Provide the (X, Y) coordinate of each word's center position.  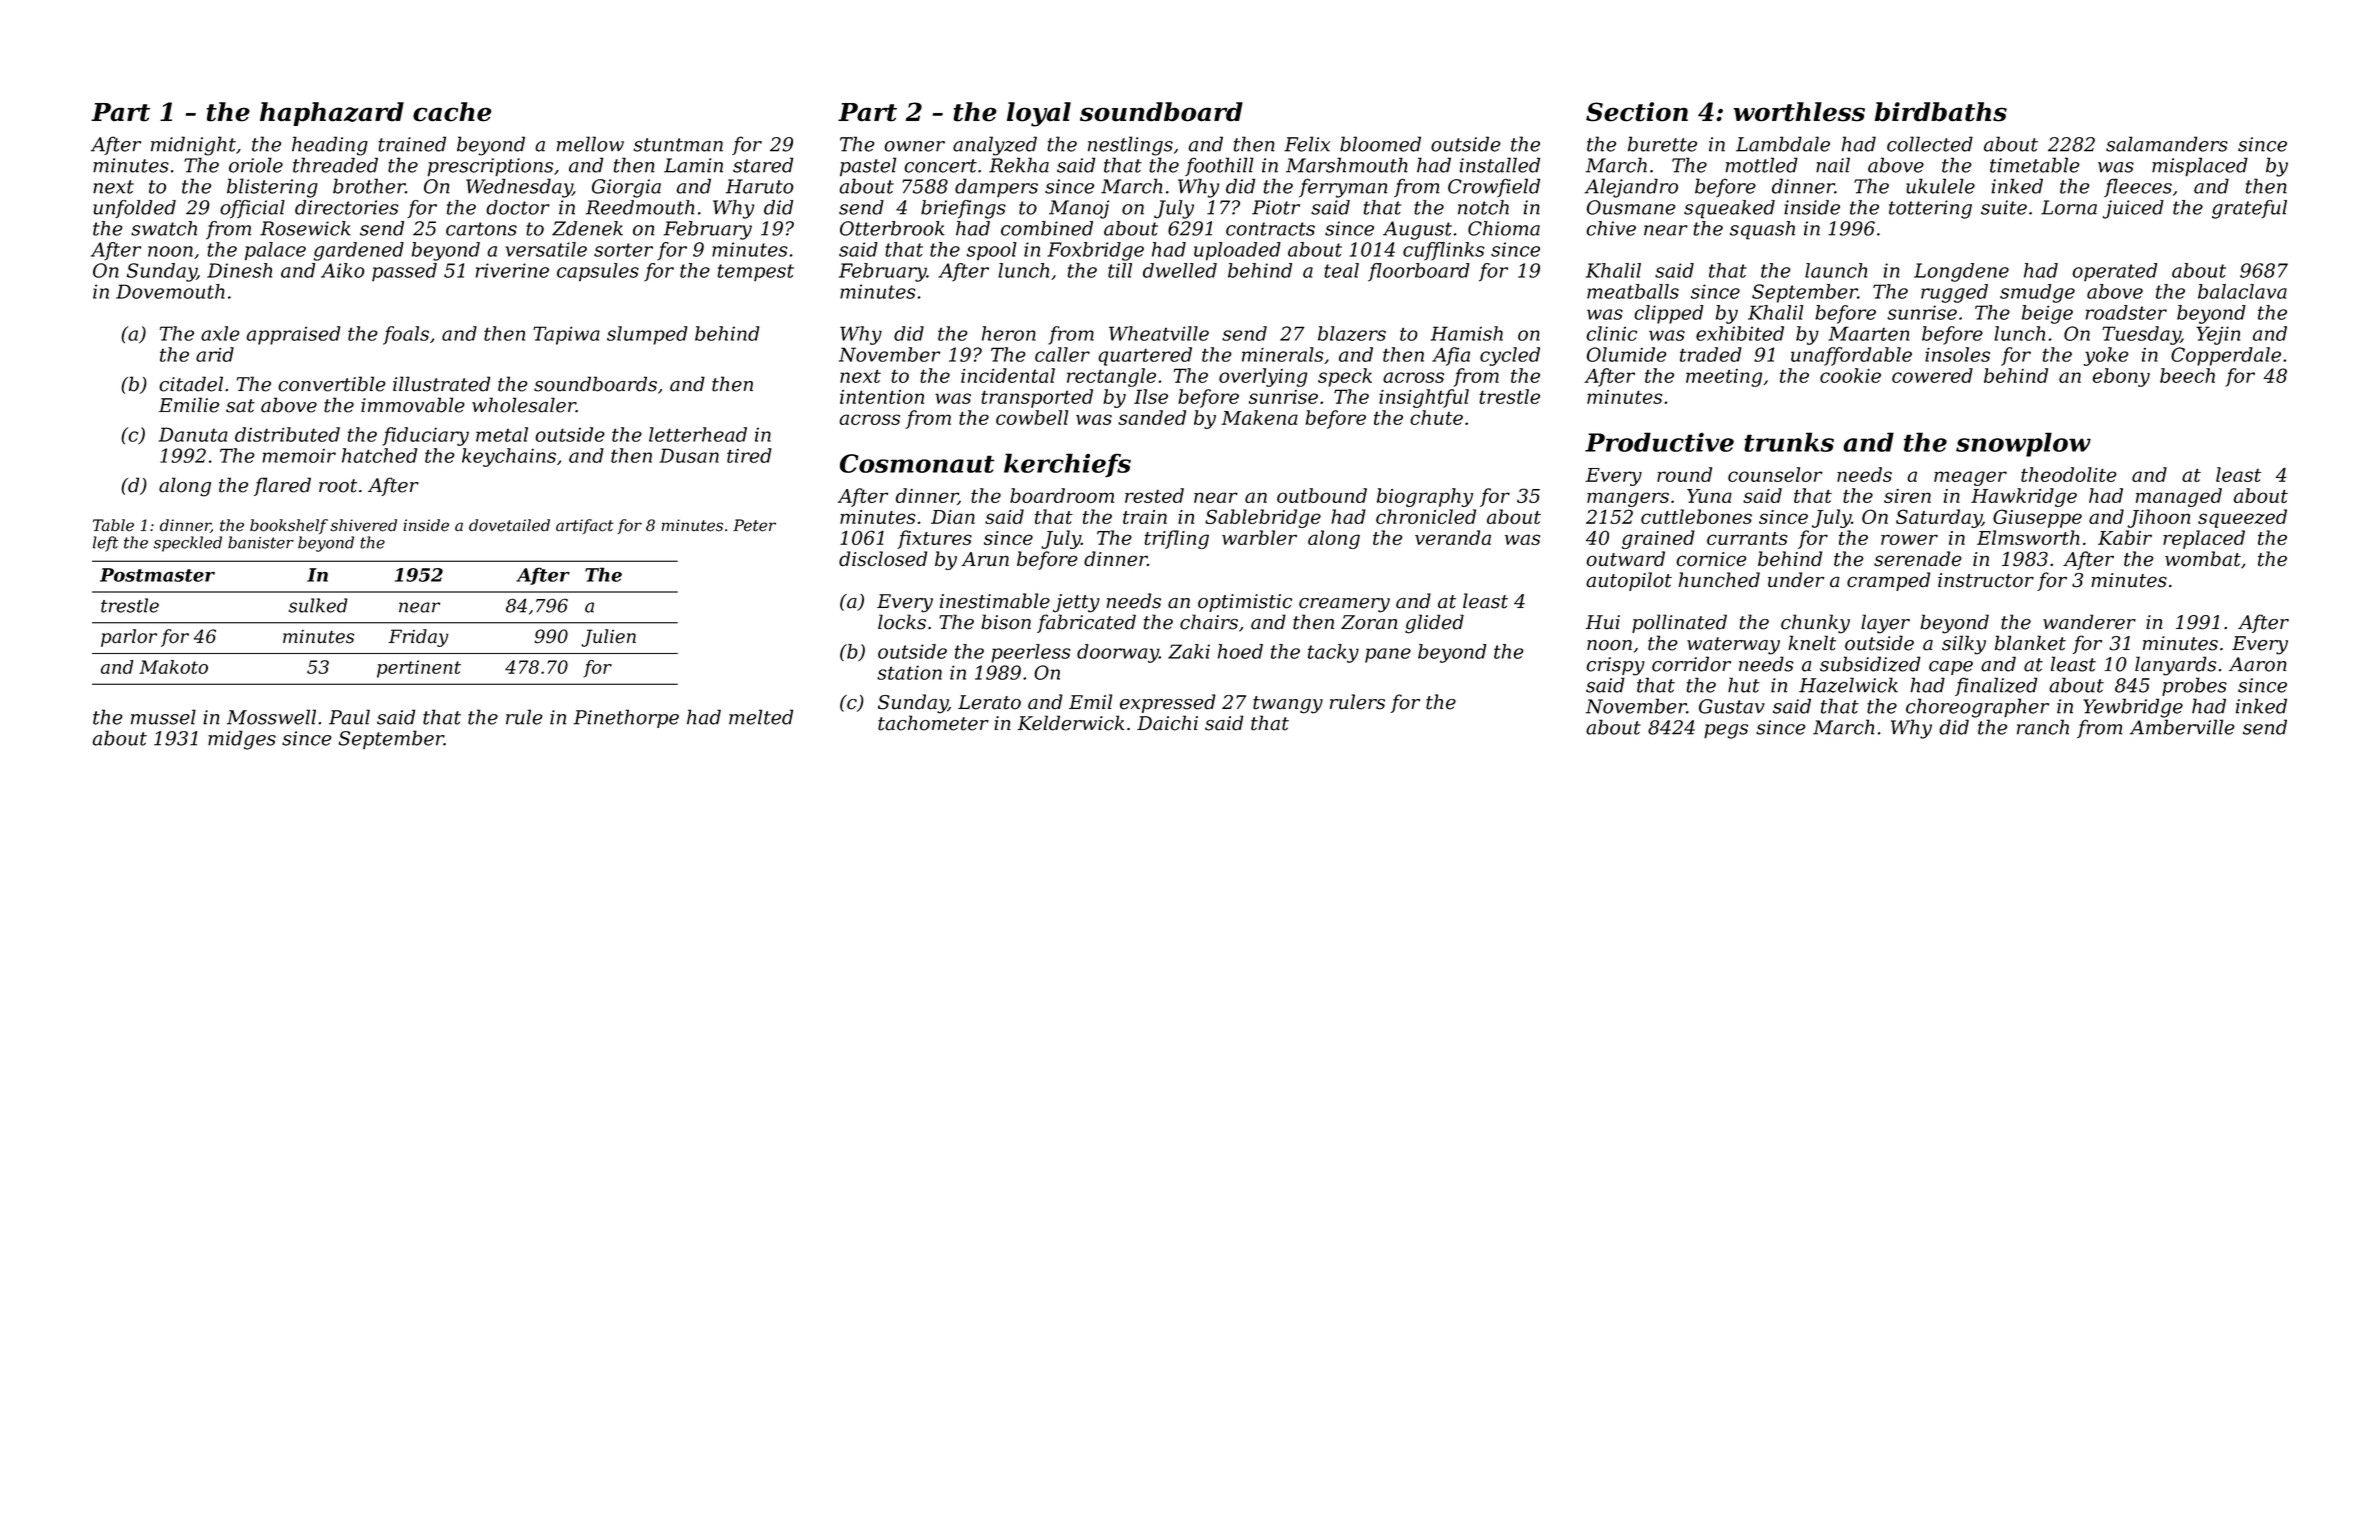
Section (1637, 112)
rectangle (1111, 377)
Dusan (689, 455)
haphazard (332, 114)
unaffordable (1851, 356)
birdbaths (1941, 112)
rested (1154, 495)
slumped (647, 335)
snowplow (2023, 444)
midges (242, 740)
